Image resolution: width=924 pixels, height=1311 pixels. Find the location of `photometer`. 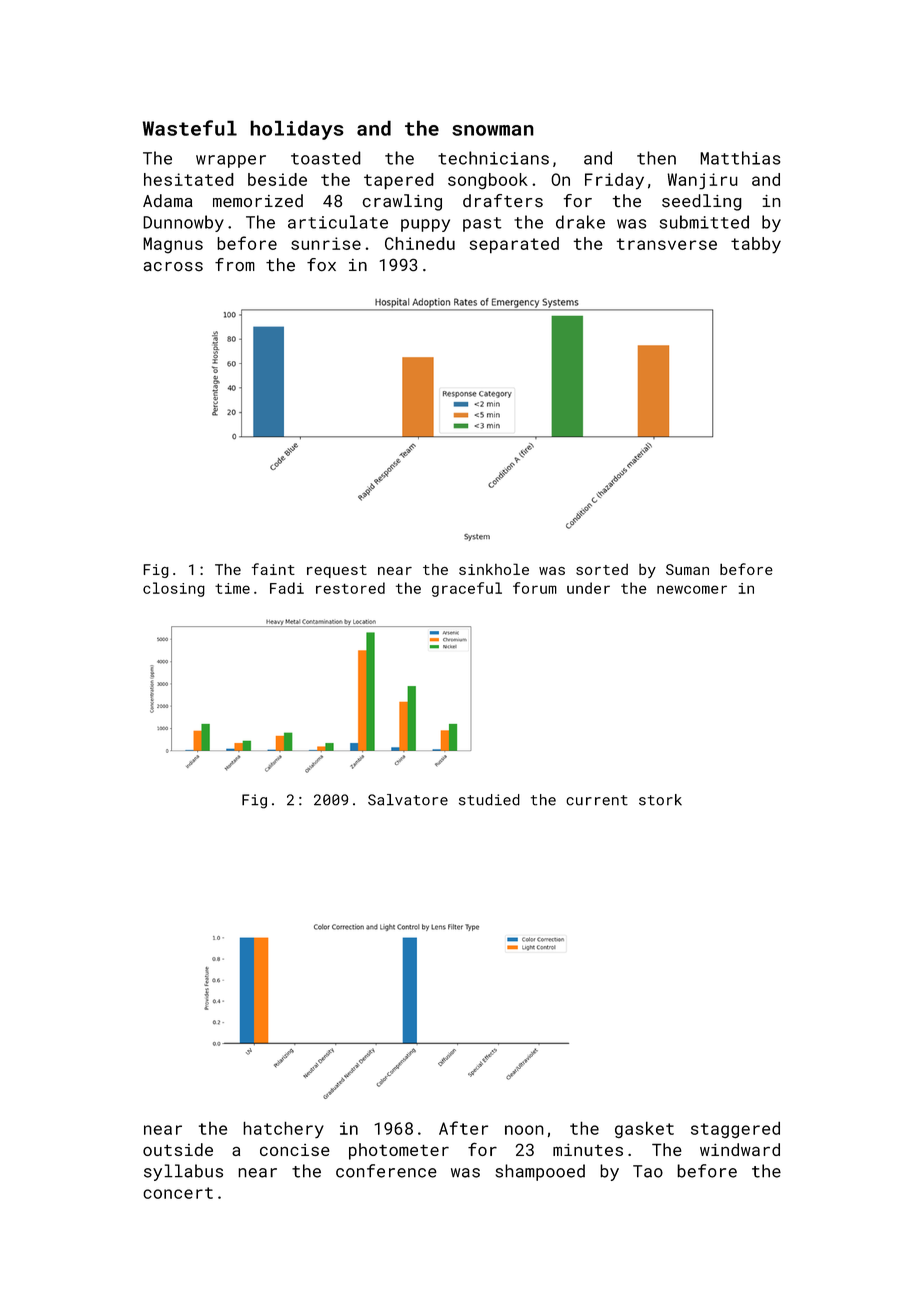

photometer is located at coordinates (399, 1151).
